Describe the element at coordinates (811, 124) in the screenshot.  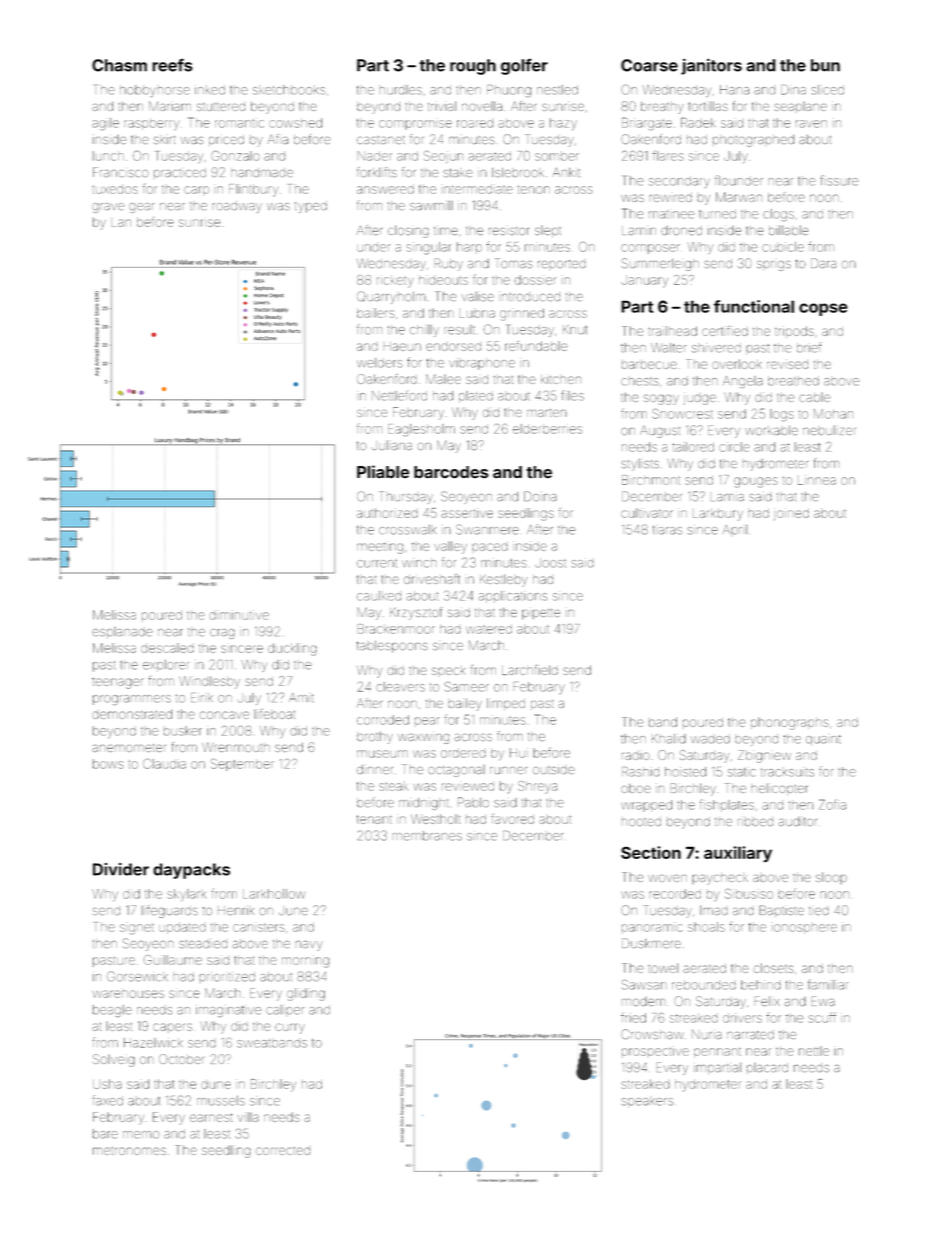
I see `raven` at that location.
